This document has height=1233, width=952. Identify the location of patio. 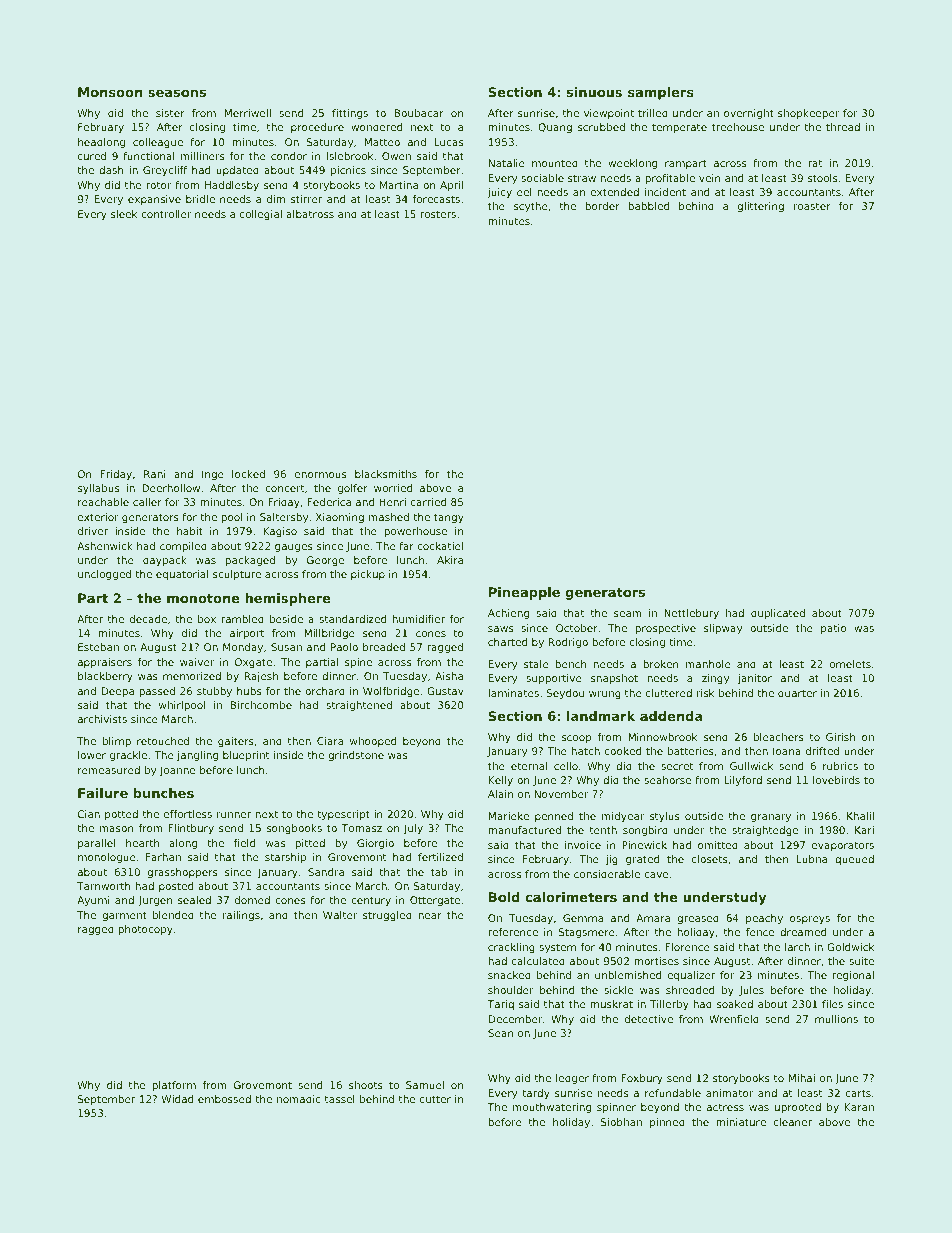
(834, 629).
